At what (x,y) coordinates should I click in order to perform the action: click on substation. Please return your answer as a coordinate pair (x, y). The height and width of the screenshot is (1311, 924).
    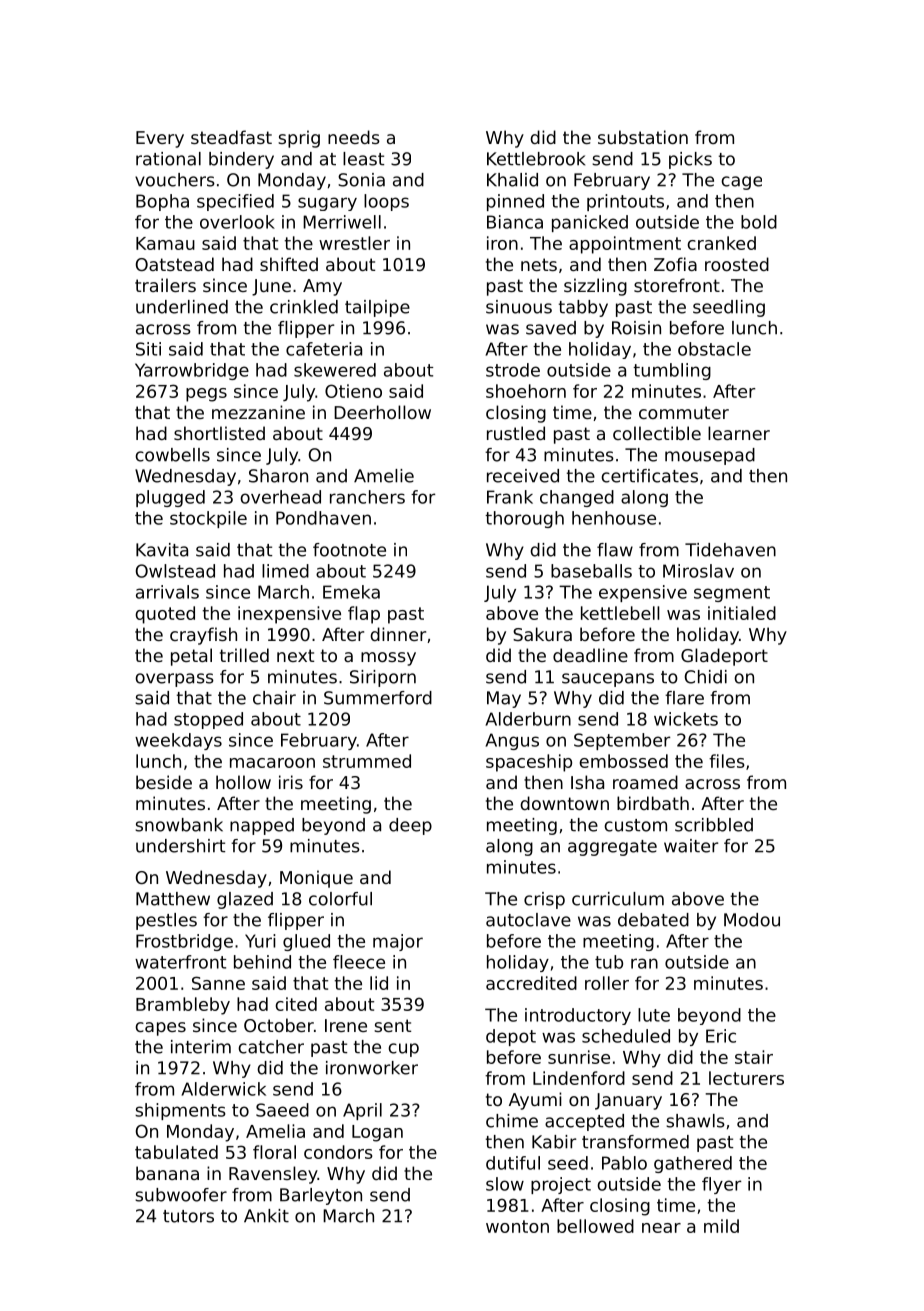
    Looking at the image, I should click on (643, 137).
